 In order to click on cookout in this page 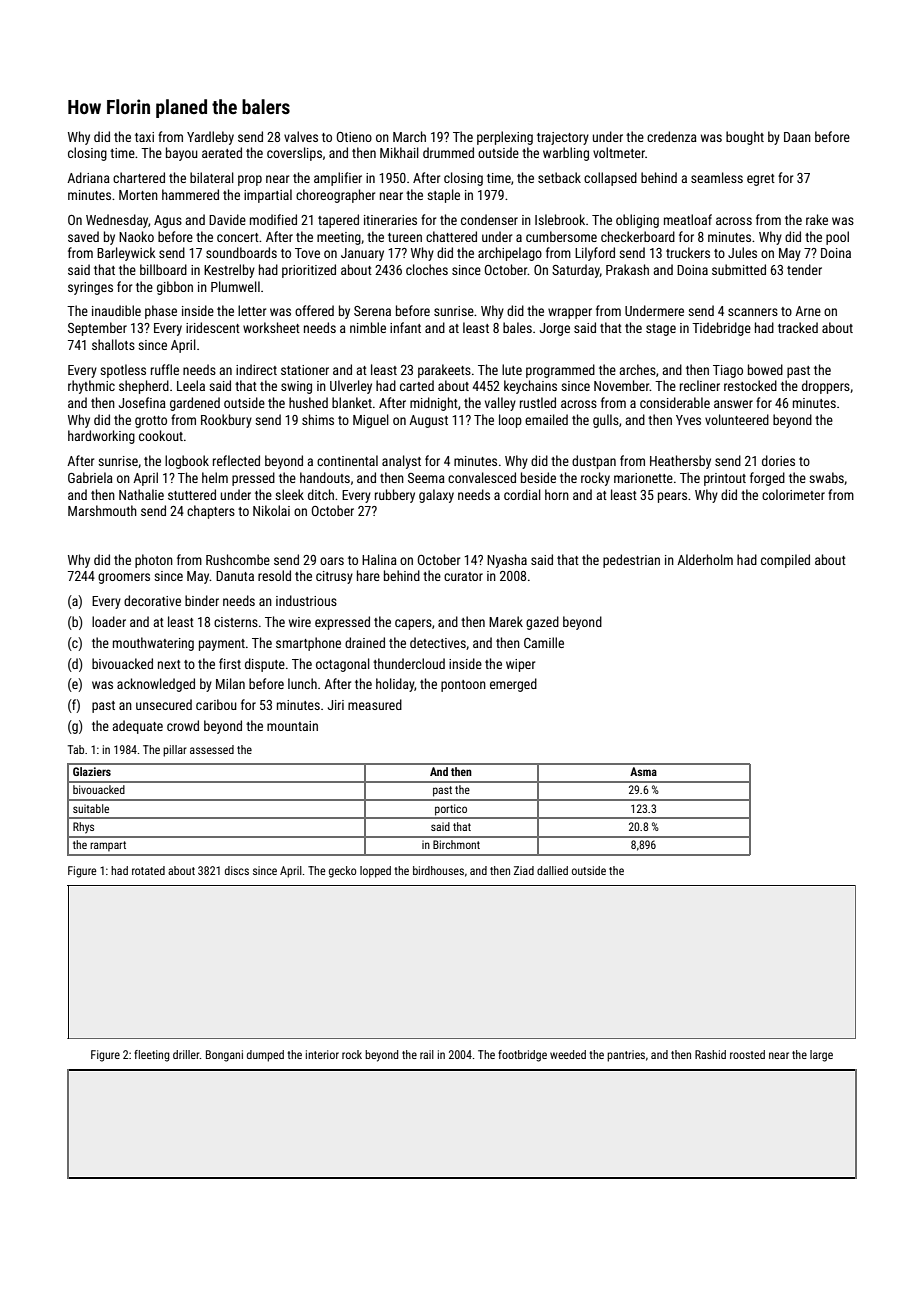, I will do `click(161, 435)`.
